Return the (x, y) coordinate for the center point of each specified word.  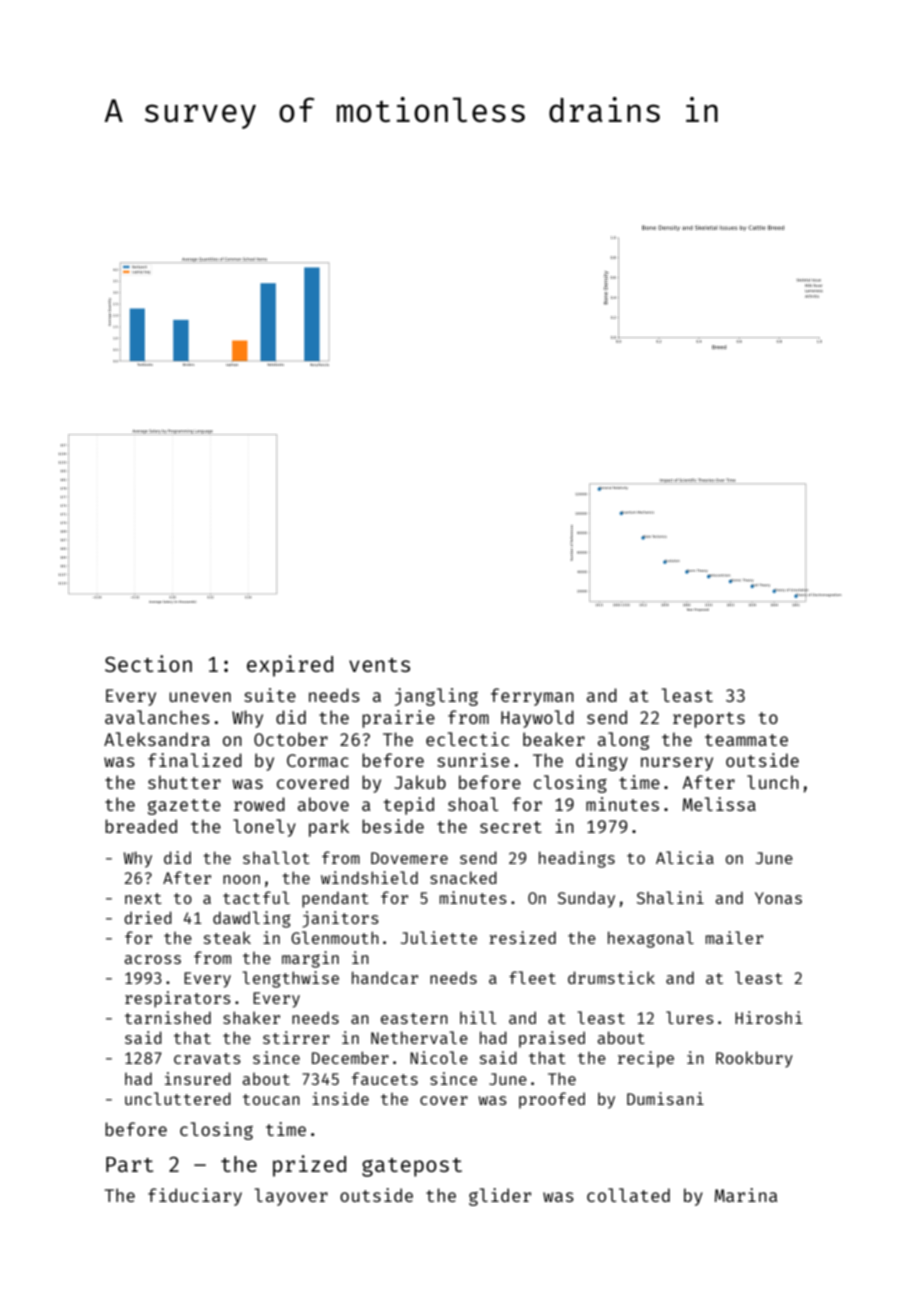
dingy (602, 762)
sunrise (473, 760)
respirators (178, 999)
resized (522, 937)
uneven (200, 697)
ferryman (532, 697)
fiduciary (195, 1197)
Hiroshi (768, 1017)
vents (379, 665)
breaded (141, 826)
